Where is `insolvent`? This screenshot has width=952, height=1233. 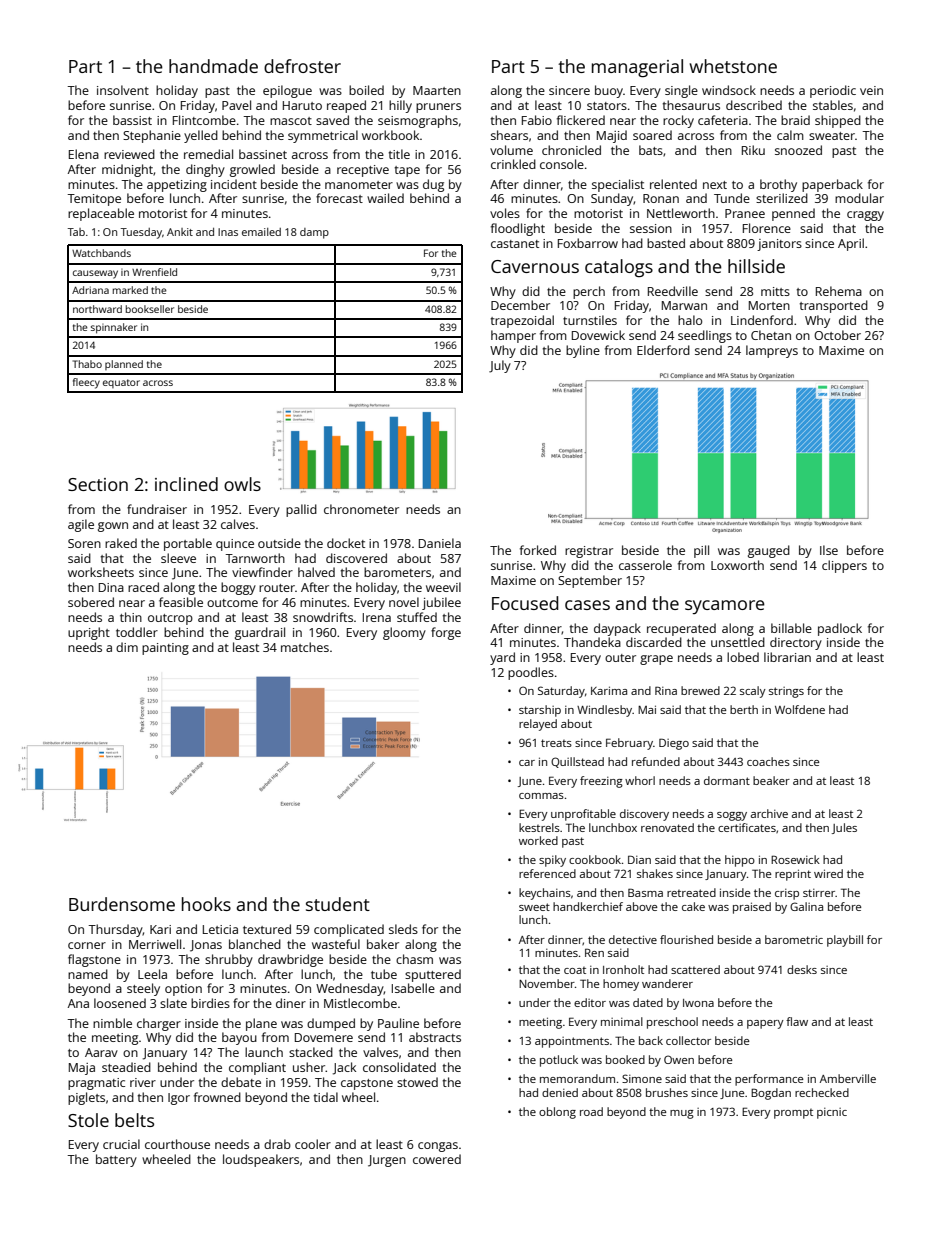
insolvent is located at coordinates (123, 90).
